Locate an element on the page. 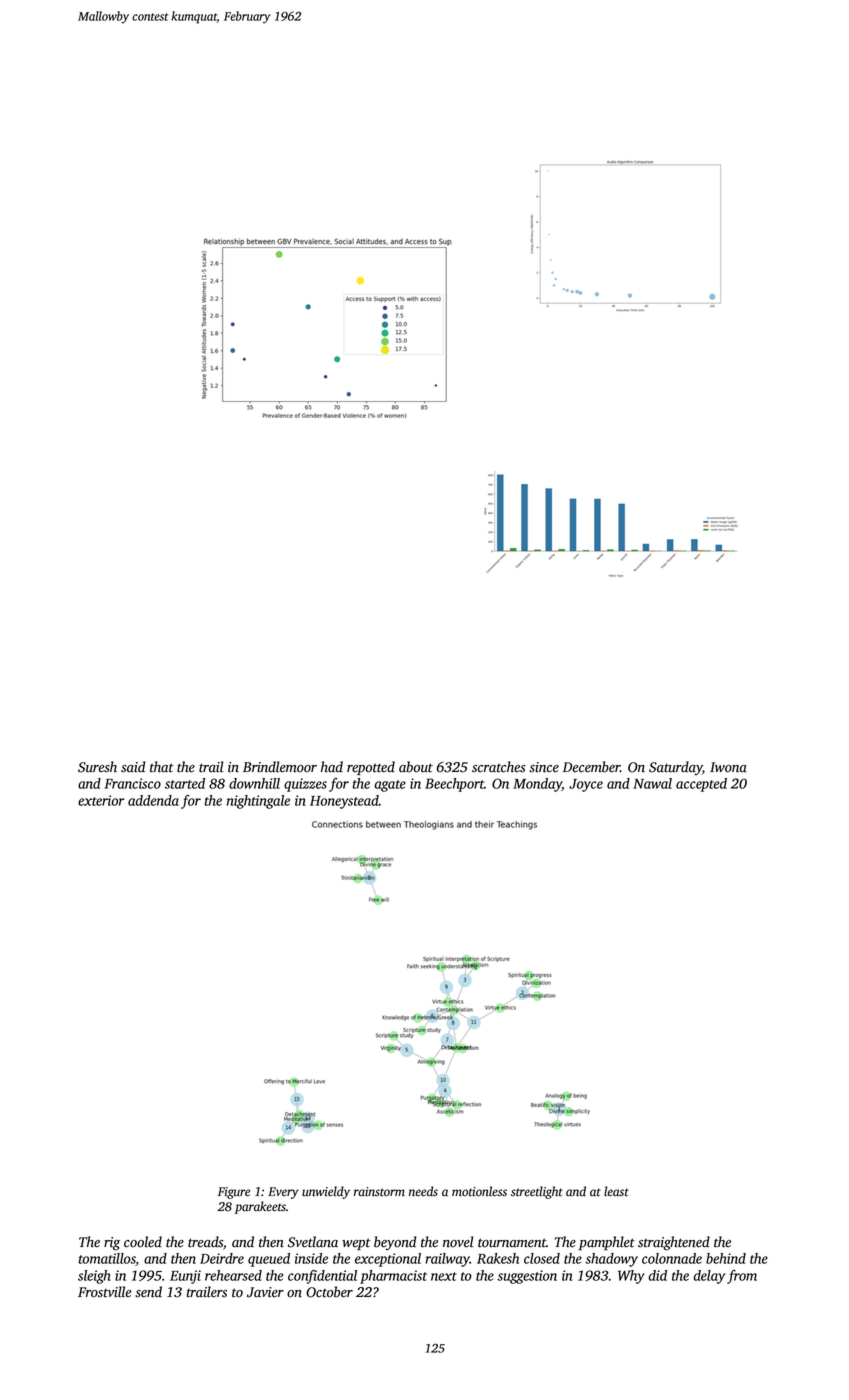  Frostville is located at coordinates (105, 1292).
